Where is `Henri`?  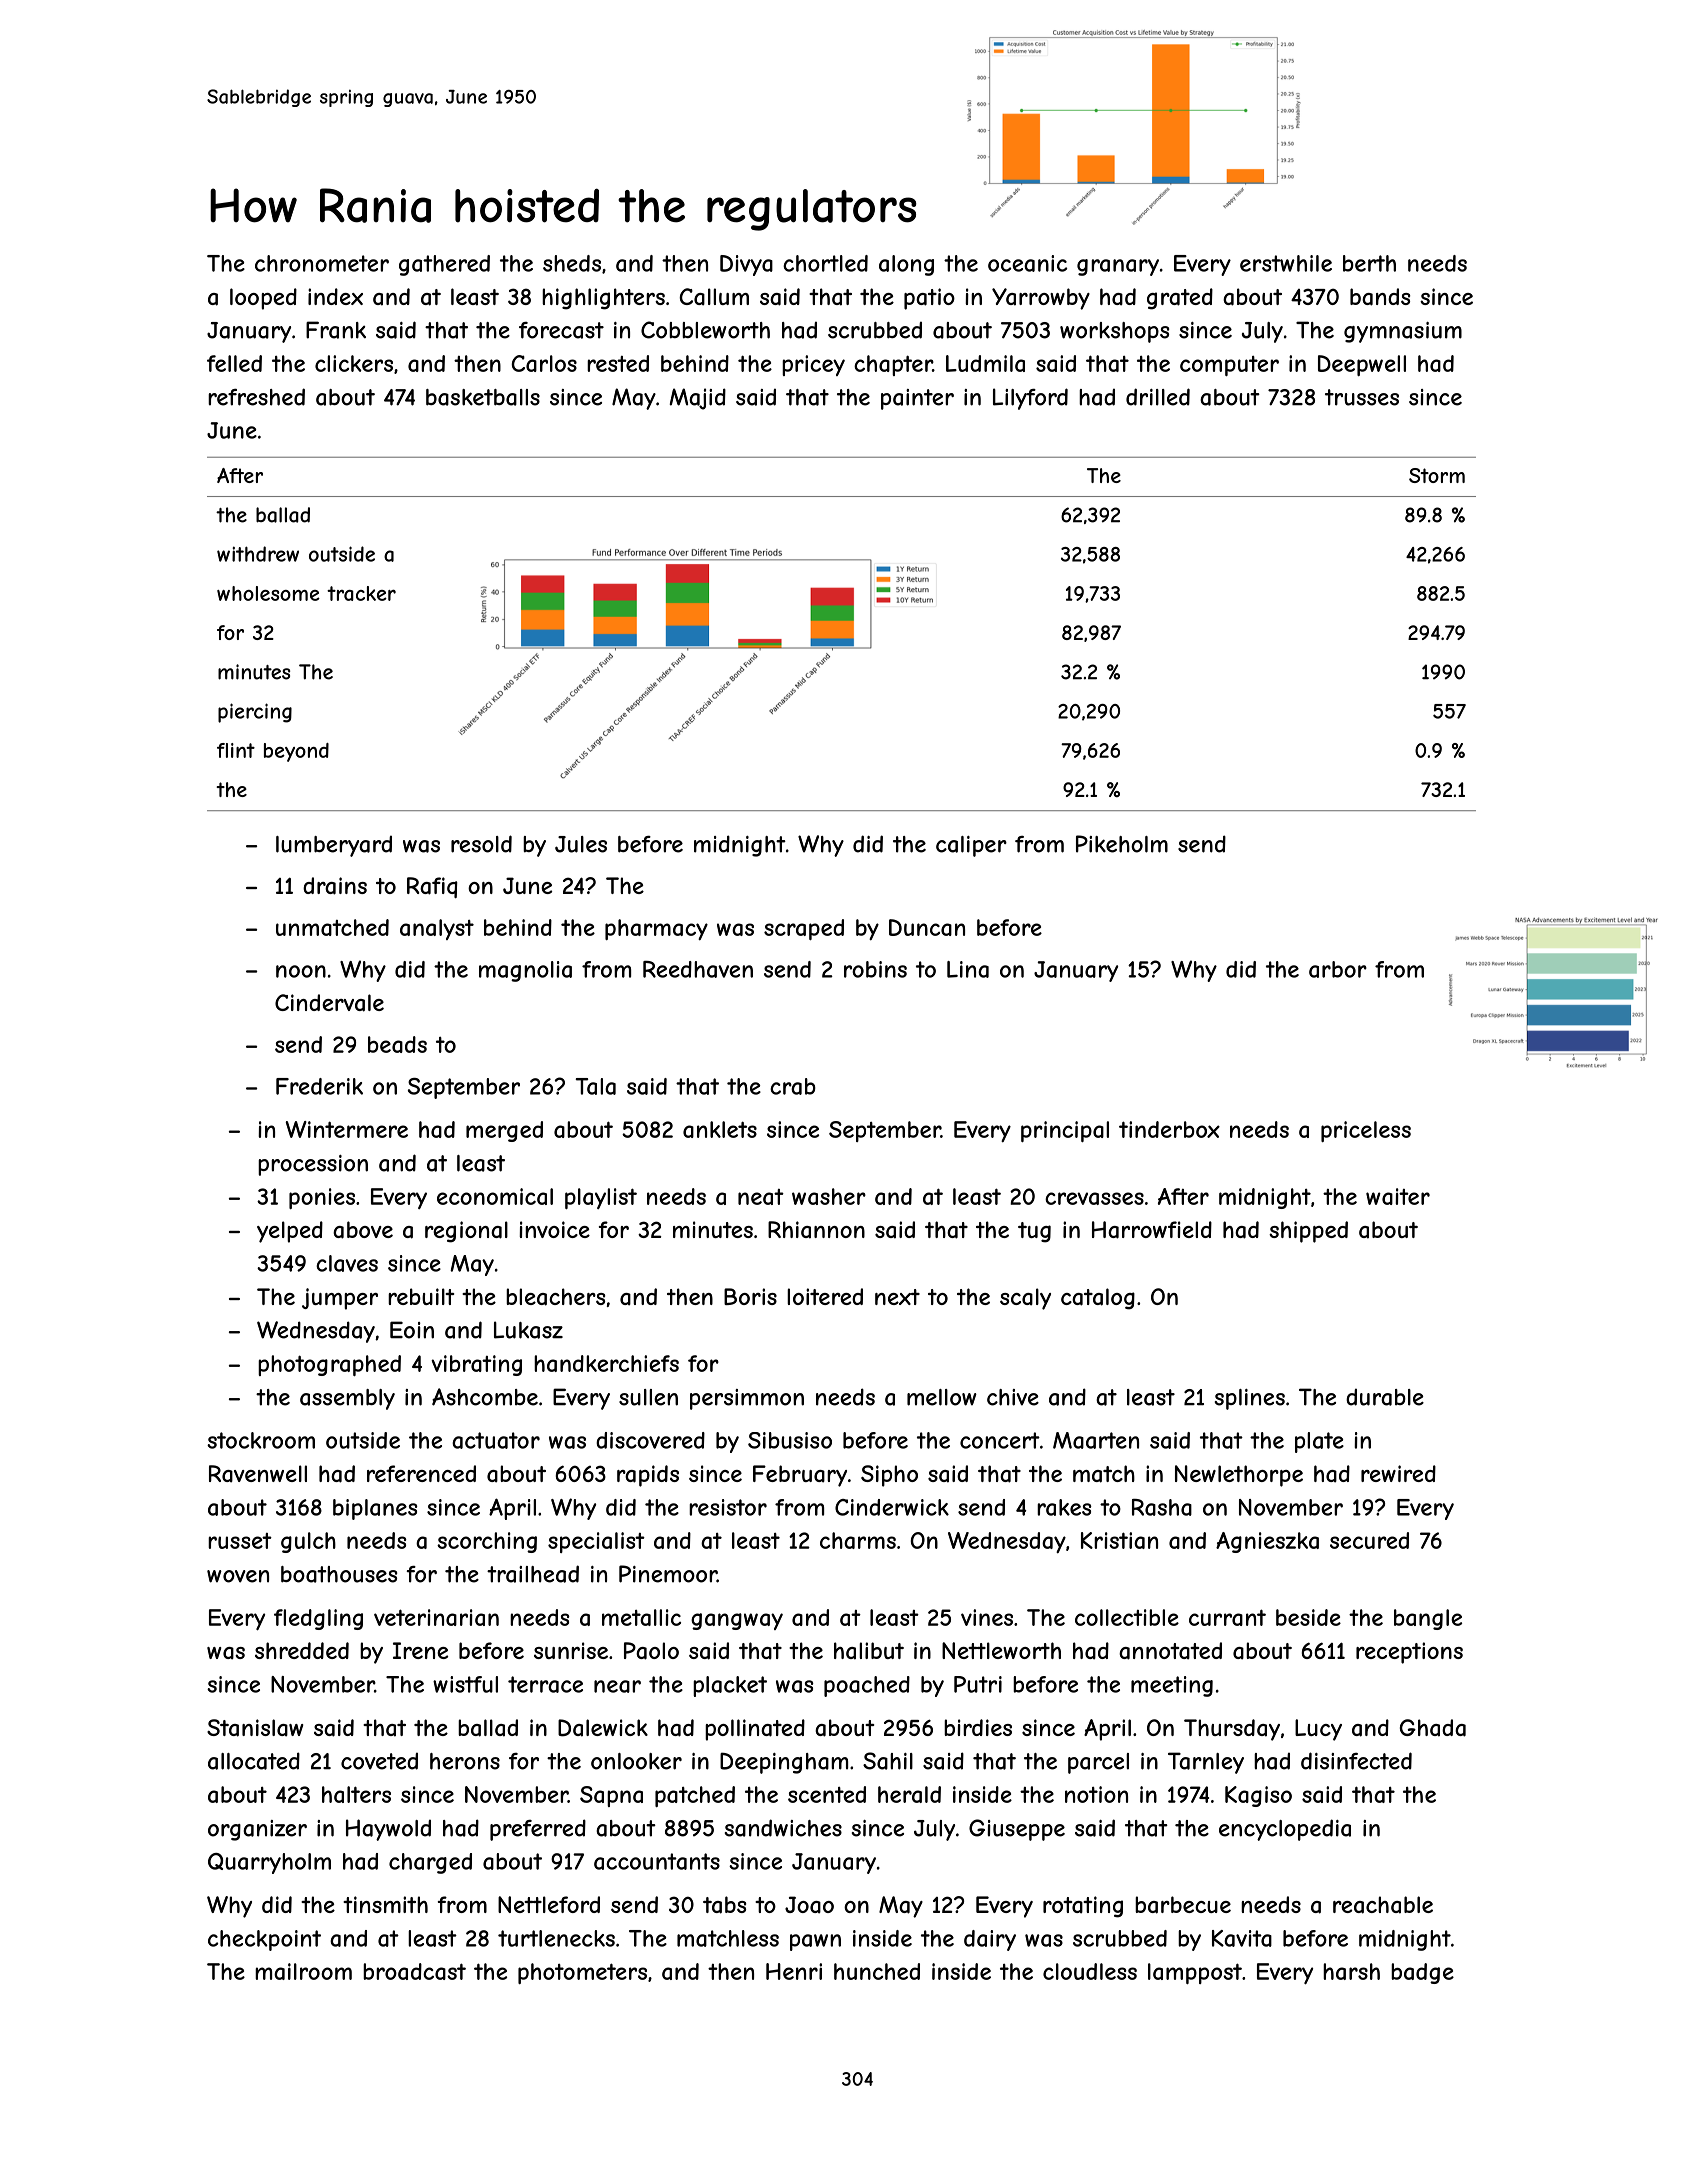 Henri is located at coordinates (794, 1971).
